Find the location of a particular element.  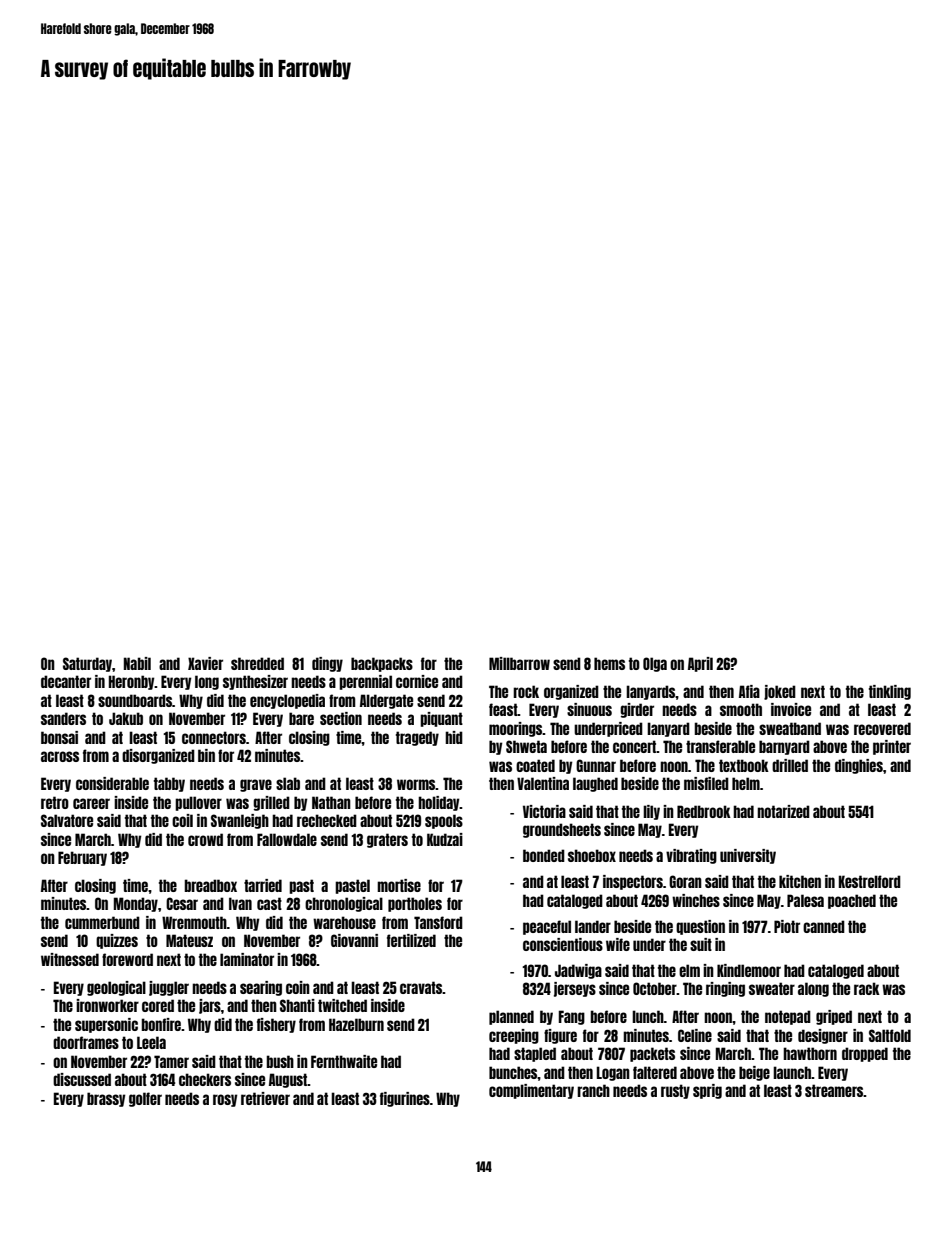

Saturday is located at coordinates (87, 664).
